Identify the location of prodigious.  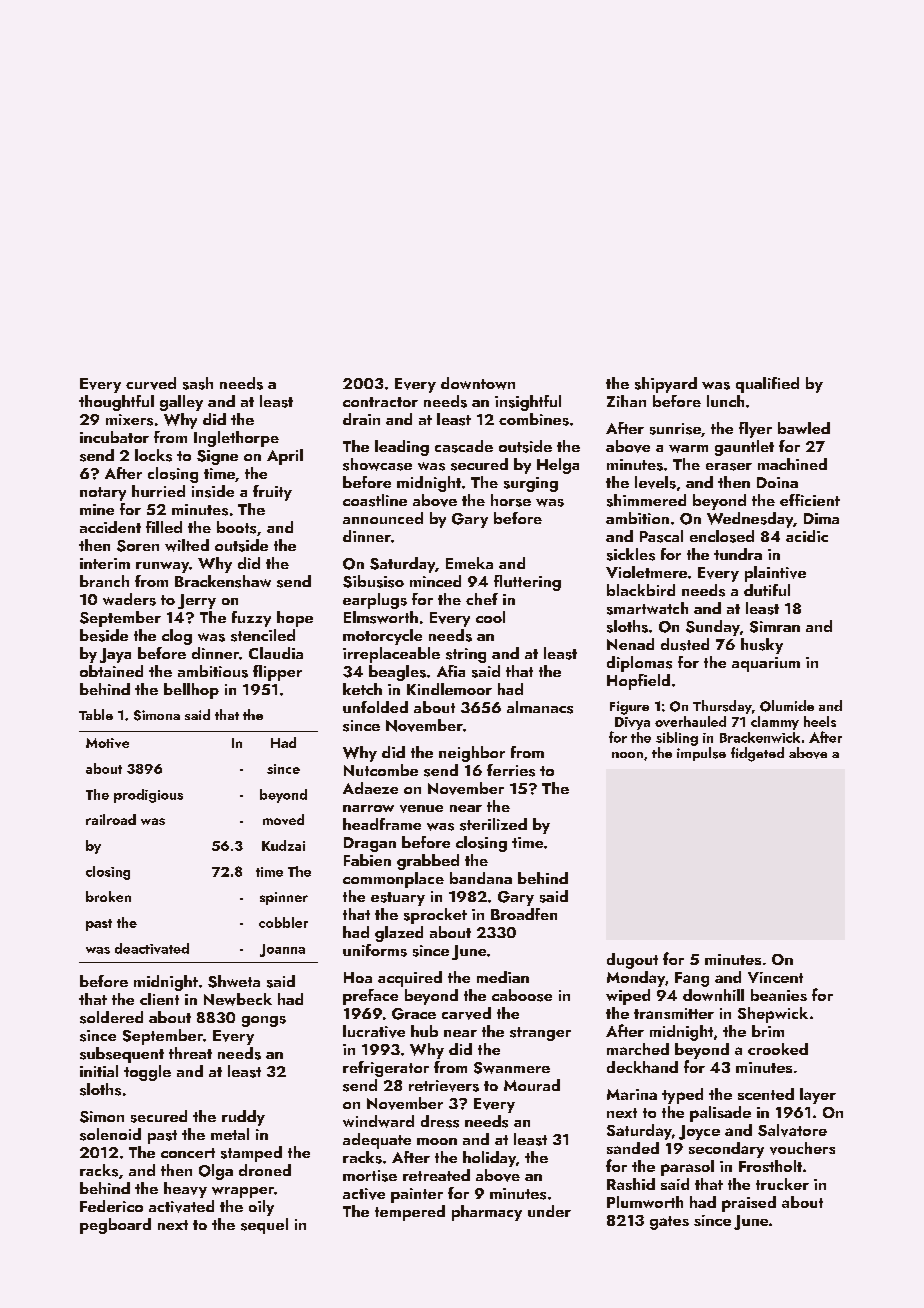
(148, 796).
